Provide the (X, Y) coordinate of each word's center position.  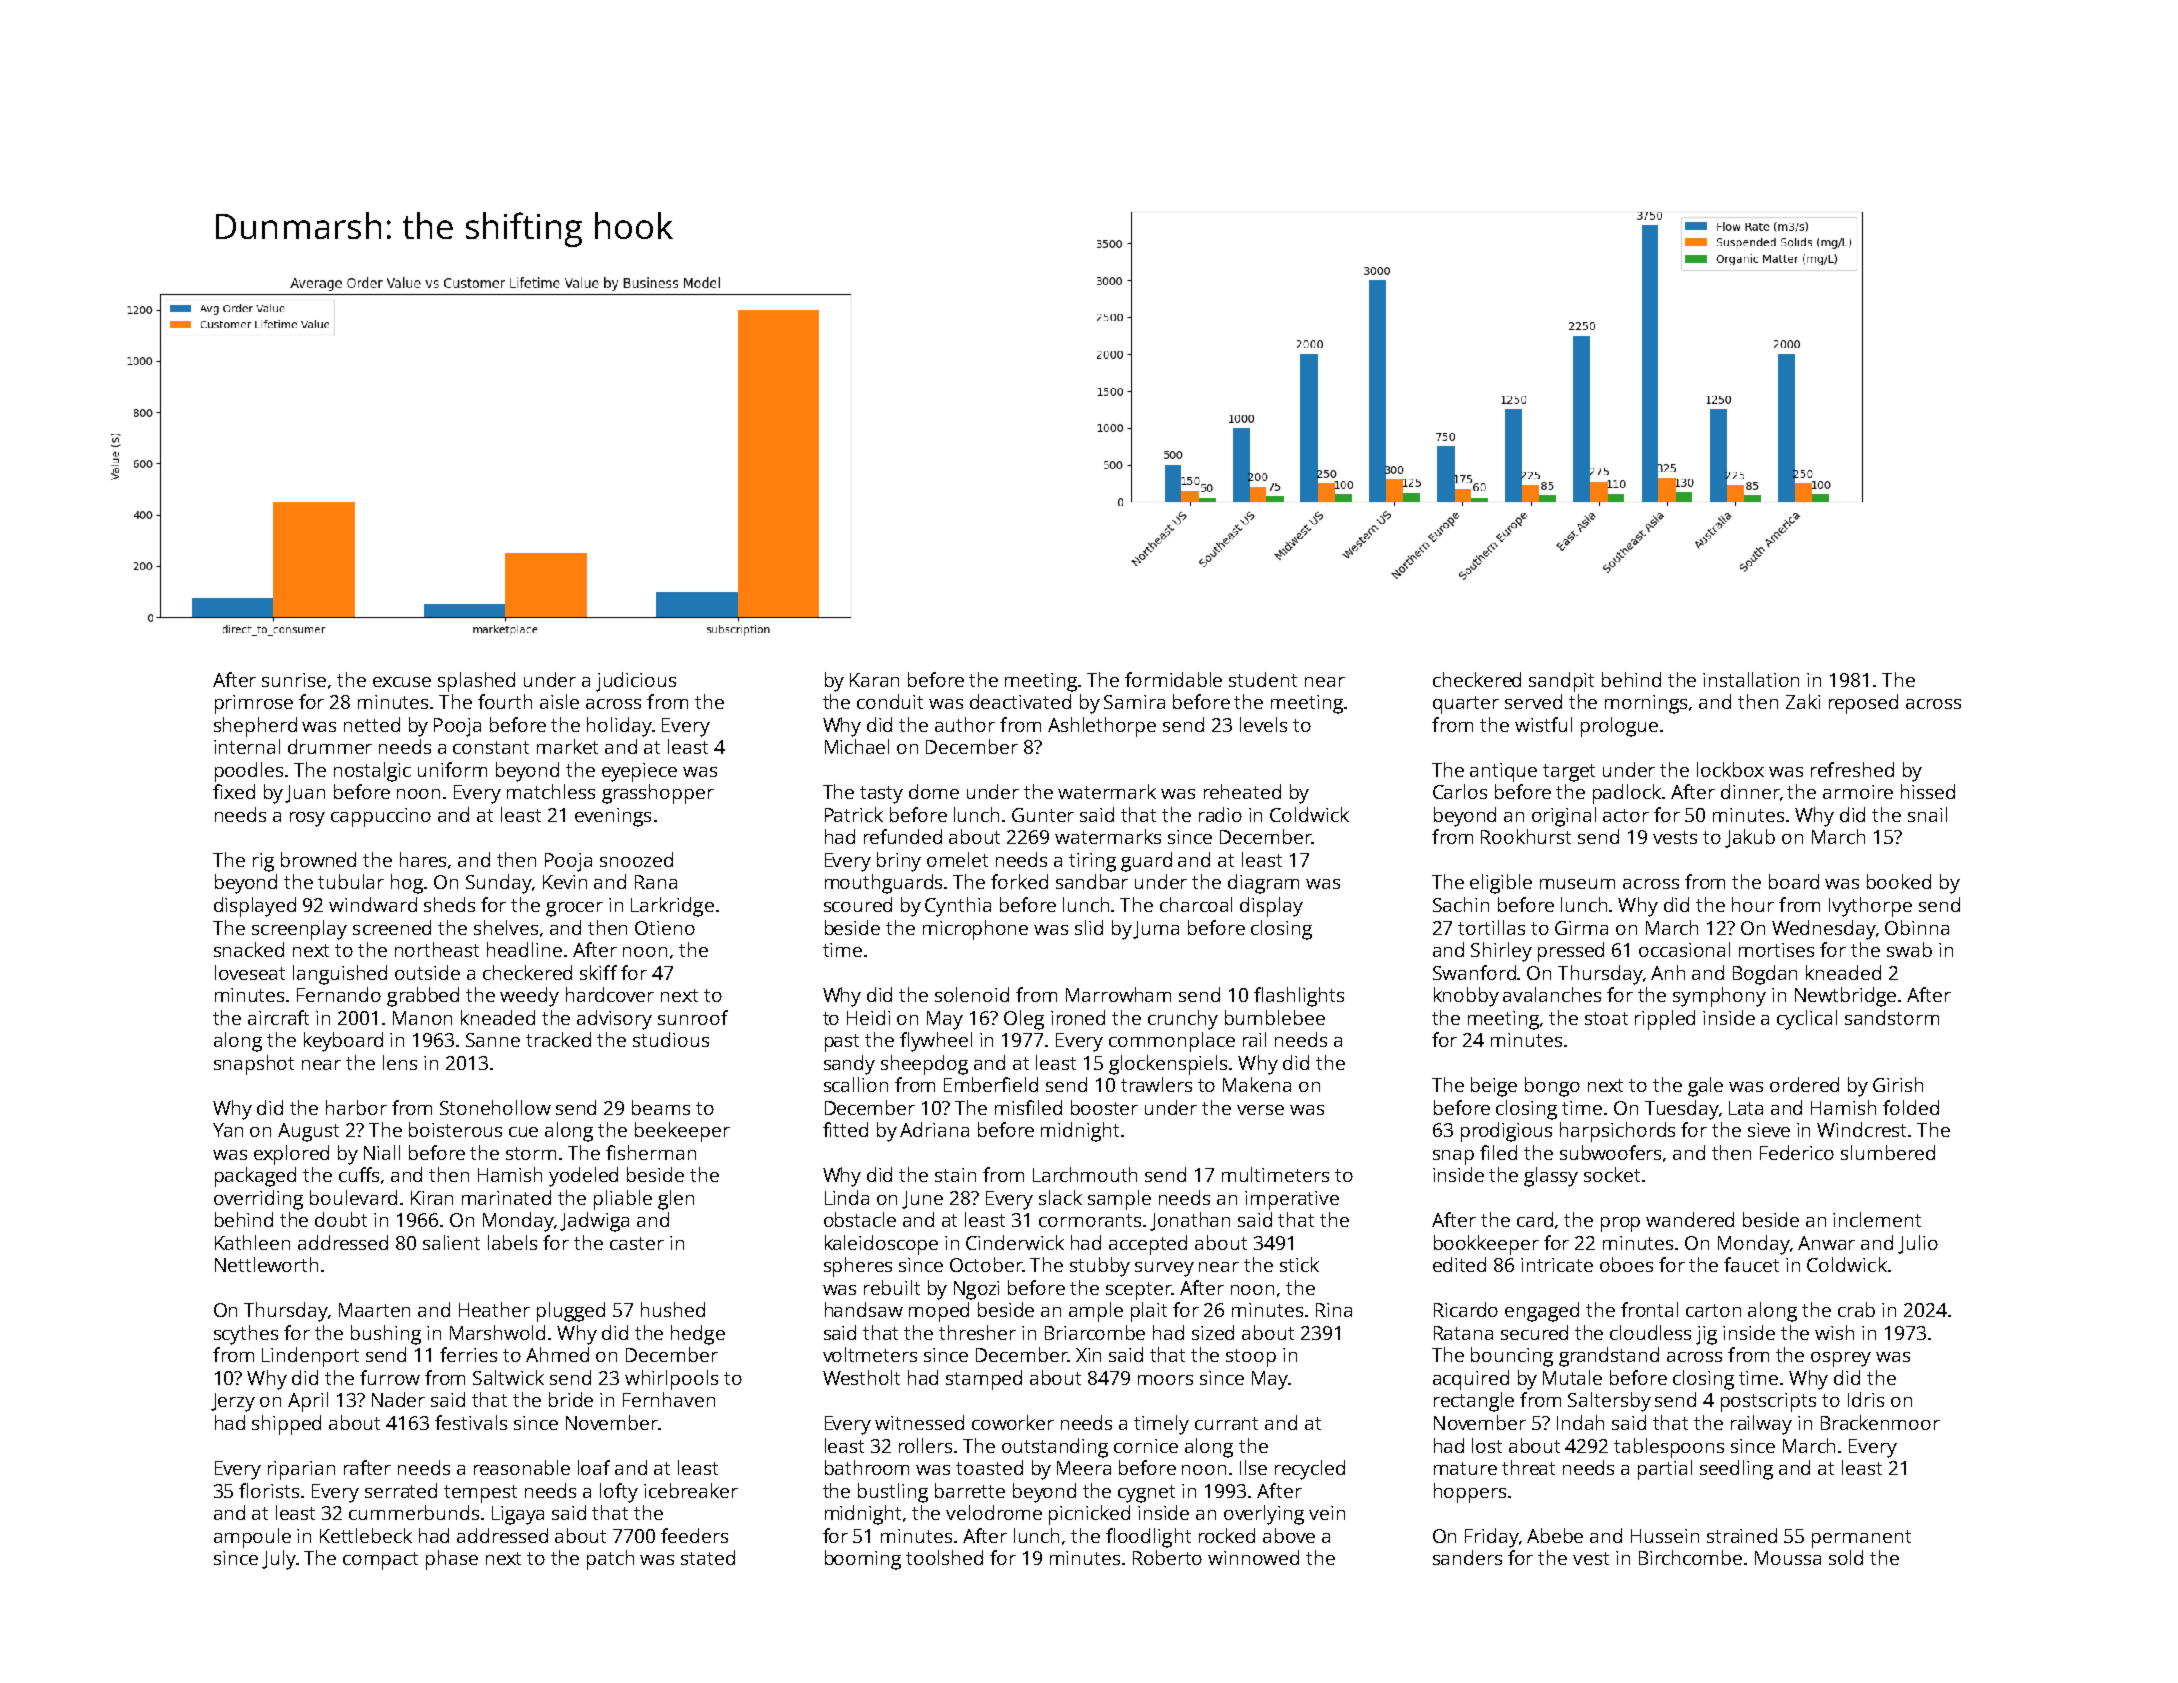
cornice (1146, 1446)
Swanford (1474, 972)
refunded (903, 836)
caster (637, 1243)
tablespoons (1669, 1448)
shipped (286, 1425)
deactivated (1020, 701)
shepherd (255, 727)
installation (1751, 679)
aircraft (278, 1017)
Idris (1866, 1399)
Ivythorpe (1870, 907)
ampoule (252, 1538)
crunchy (1183, 1020)
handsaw (864, 1309)
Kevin (565, 882)
